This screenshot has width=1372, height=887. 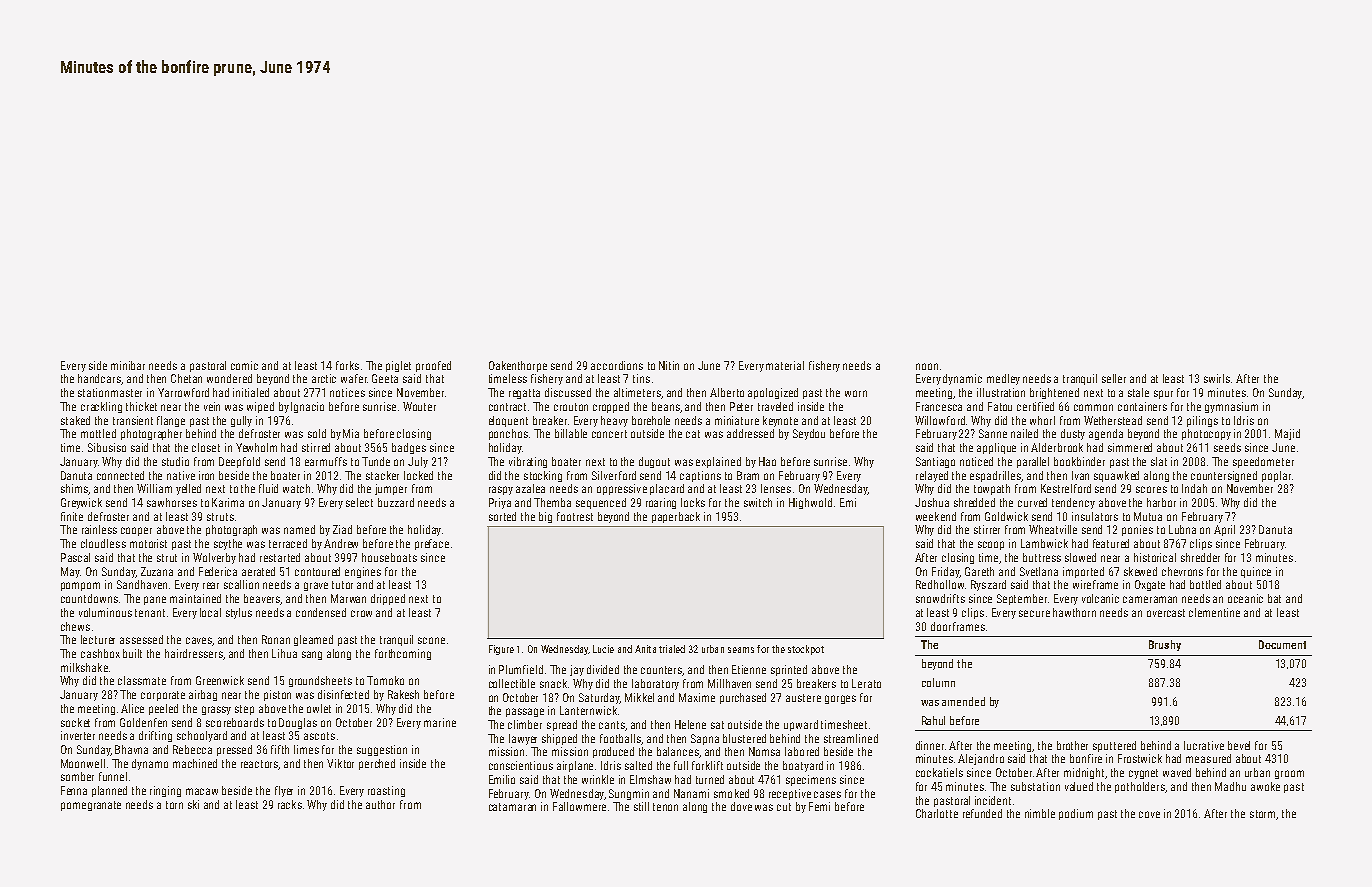 What do you see at coordinates (802, 751) in the screenshot?
I see `labored` at bounding box center [802, 751].
